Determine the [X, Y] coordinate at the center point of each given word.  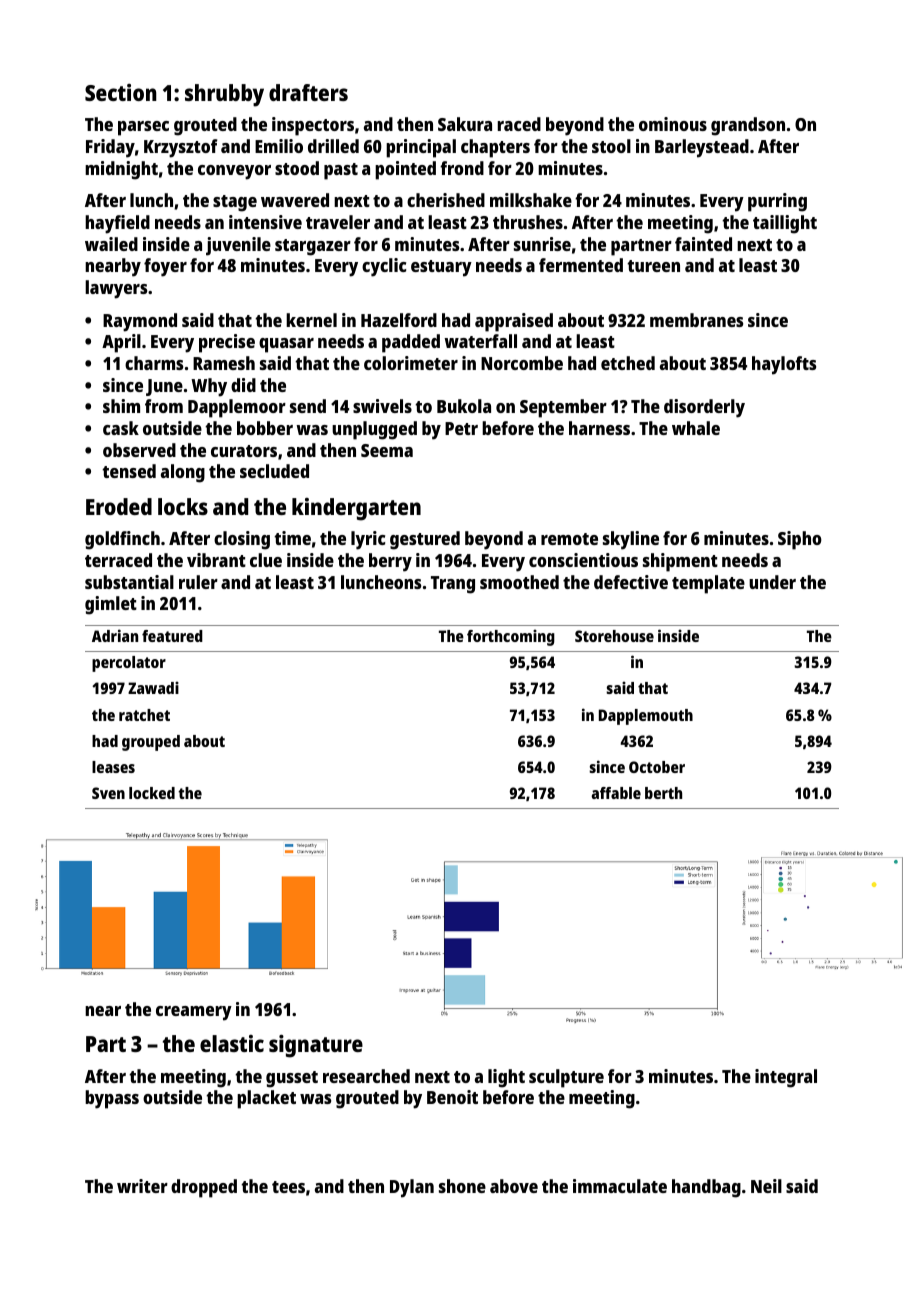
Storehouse [614, 636]
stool [611, 146]
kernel [311, 320]
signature [316, 1046]
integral [786, 1078]
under [772, 582]
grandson [748, 126]
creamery [194, 1013]
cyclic [384, 267]
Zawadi [153, 687]
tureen [653, 266]
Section [121, 92]
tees [288, 1187]
